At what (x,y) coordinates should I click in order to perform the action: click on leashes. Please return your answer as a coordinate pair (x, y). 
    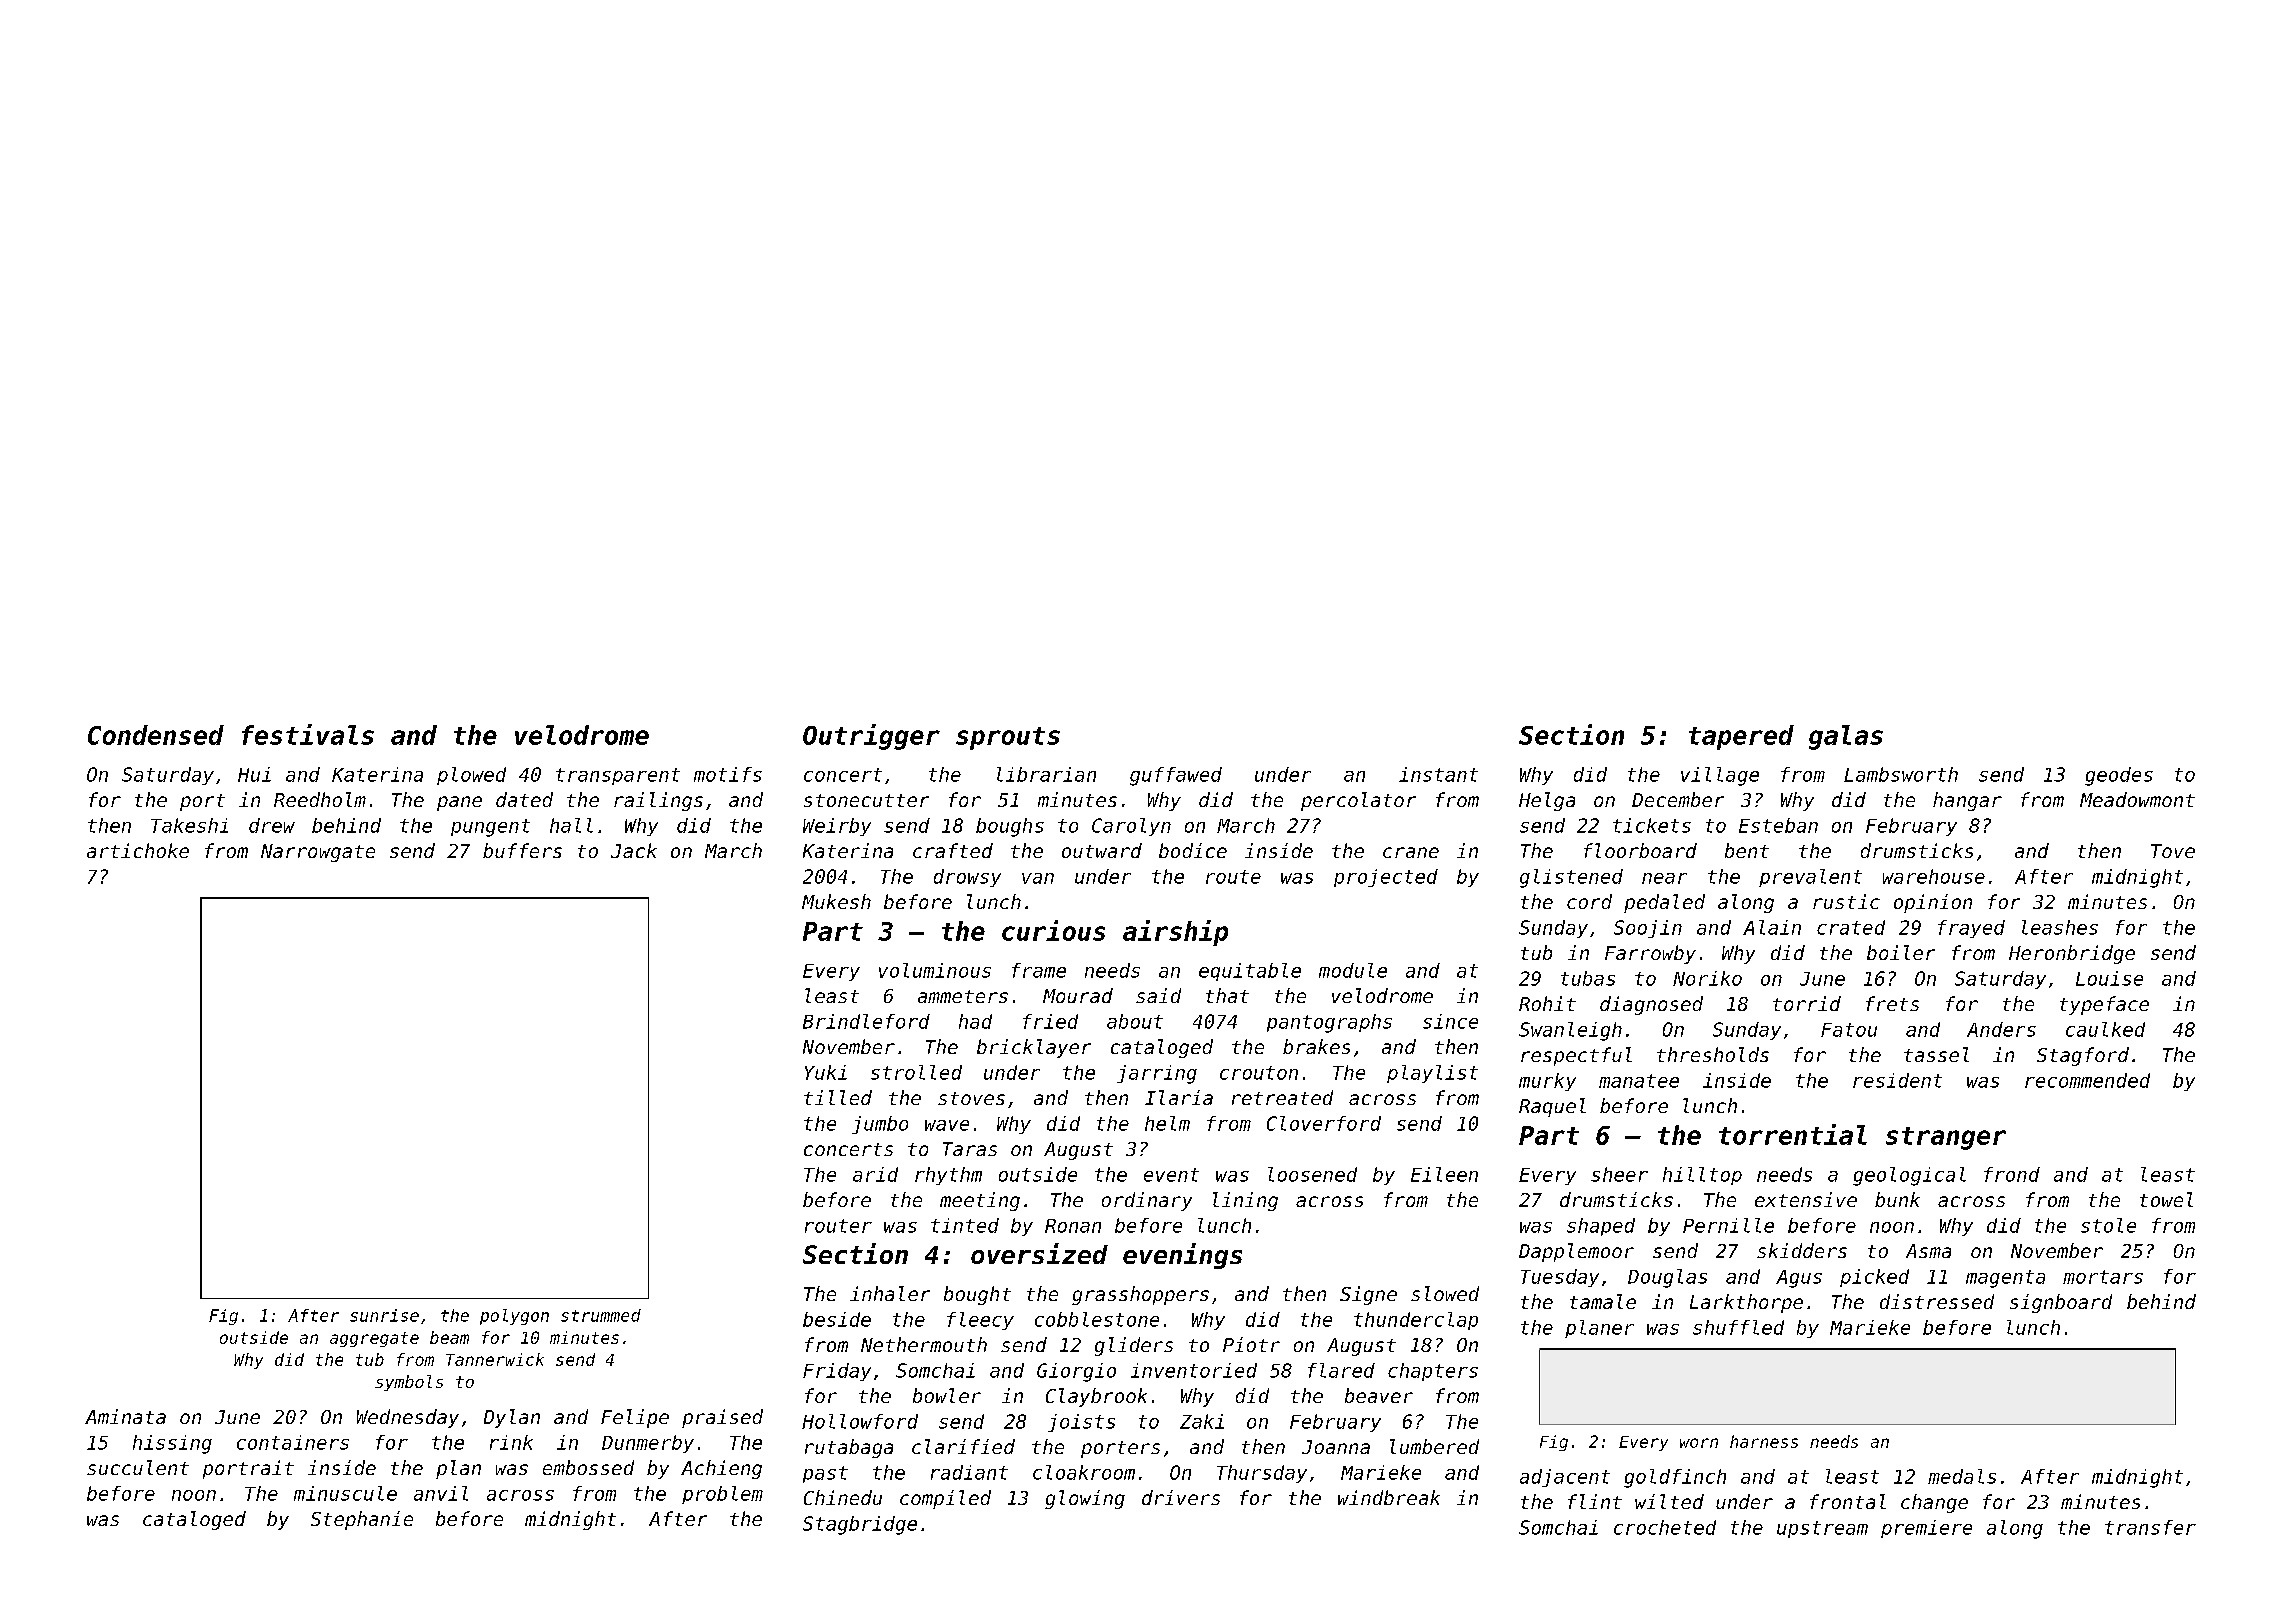
    Looking at the image, I should click on (2060, 927).
